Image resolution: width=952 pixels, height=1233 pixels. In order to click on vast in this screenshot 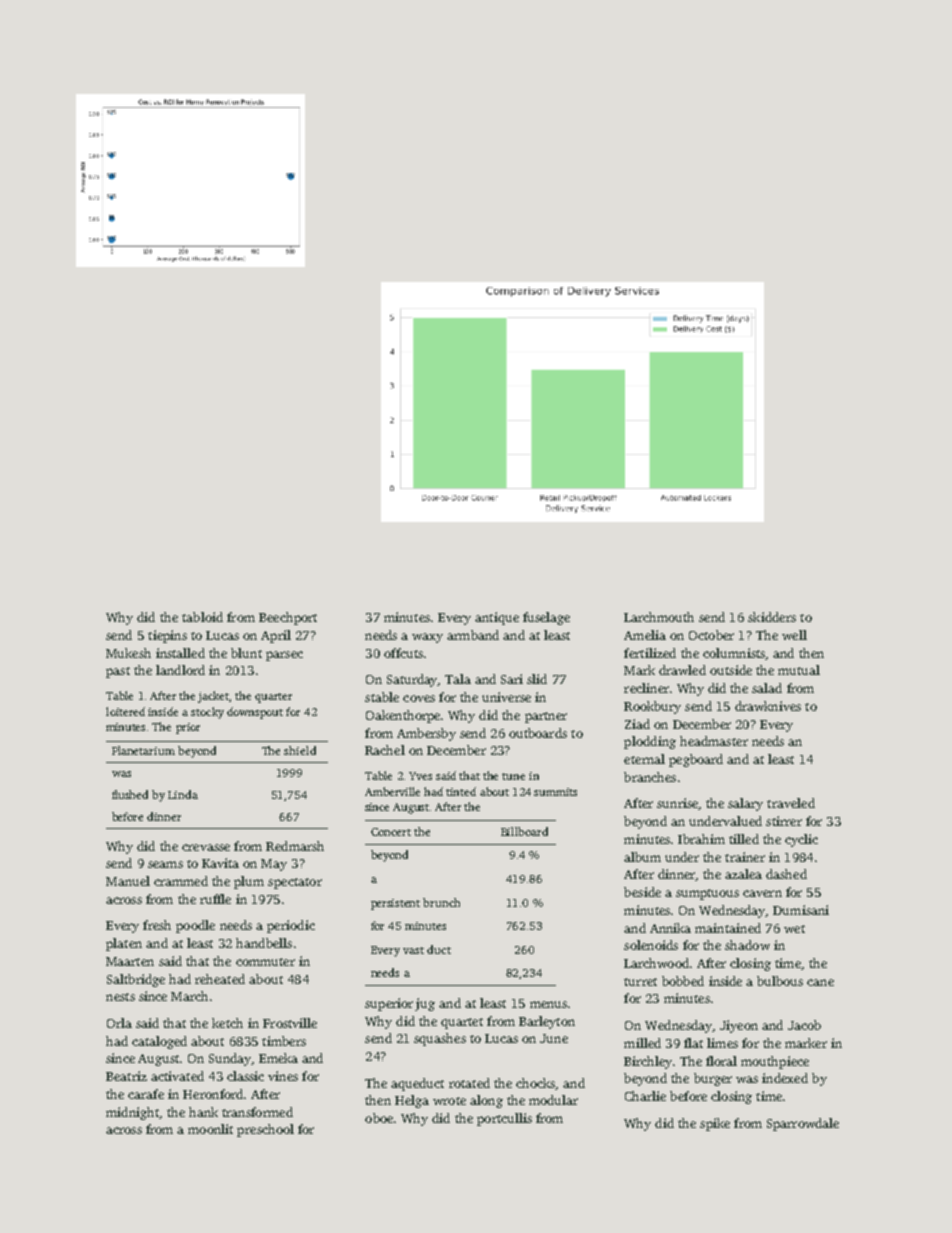, I will do `click(413, 950)`.
